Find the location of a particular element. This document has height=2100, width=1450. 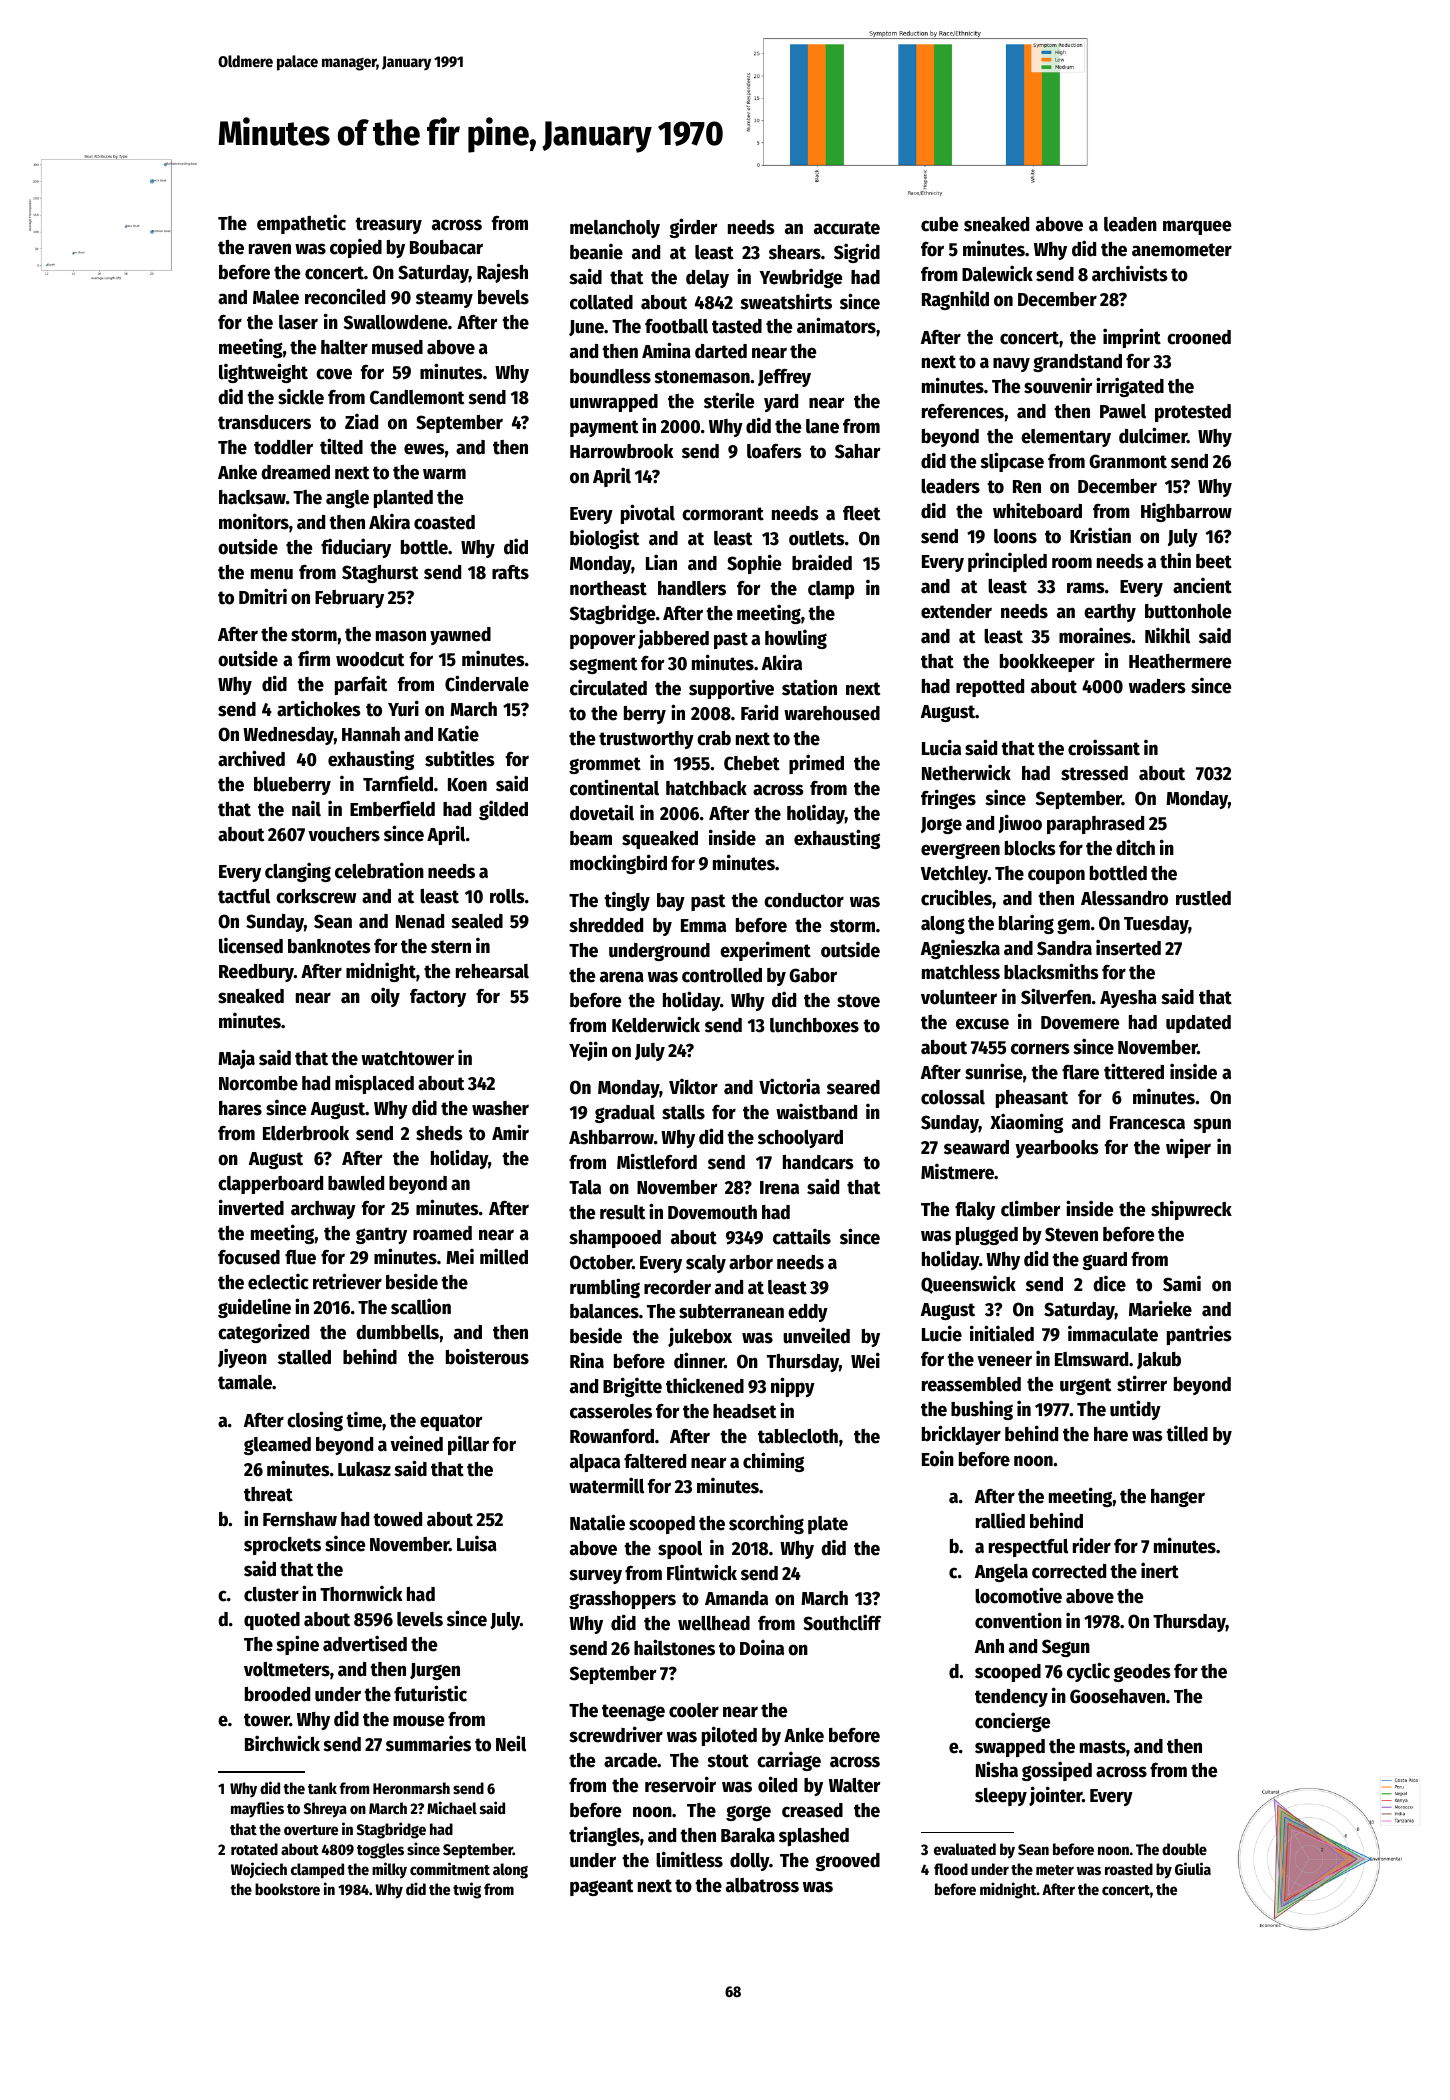

Emma is located at coordinates (703, 926).
